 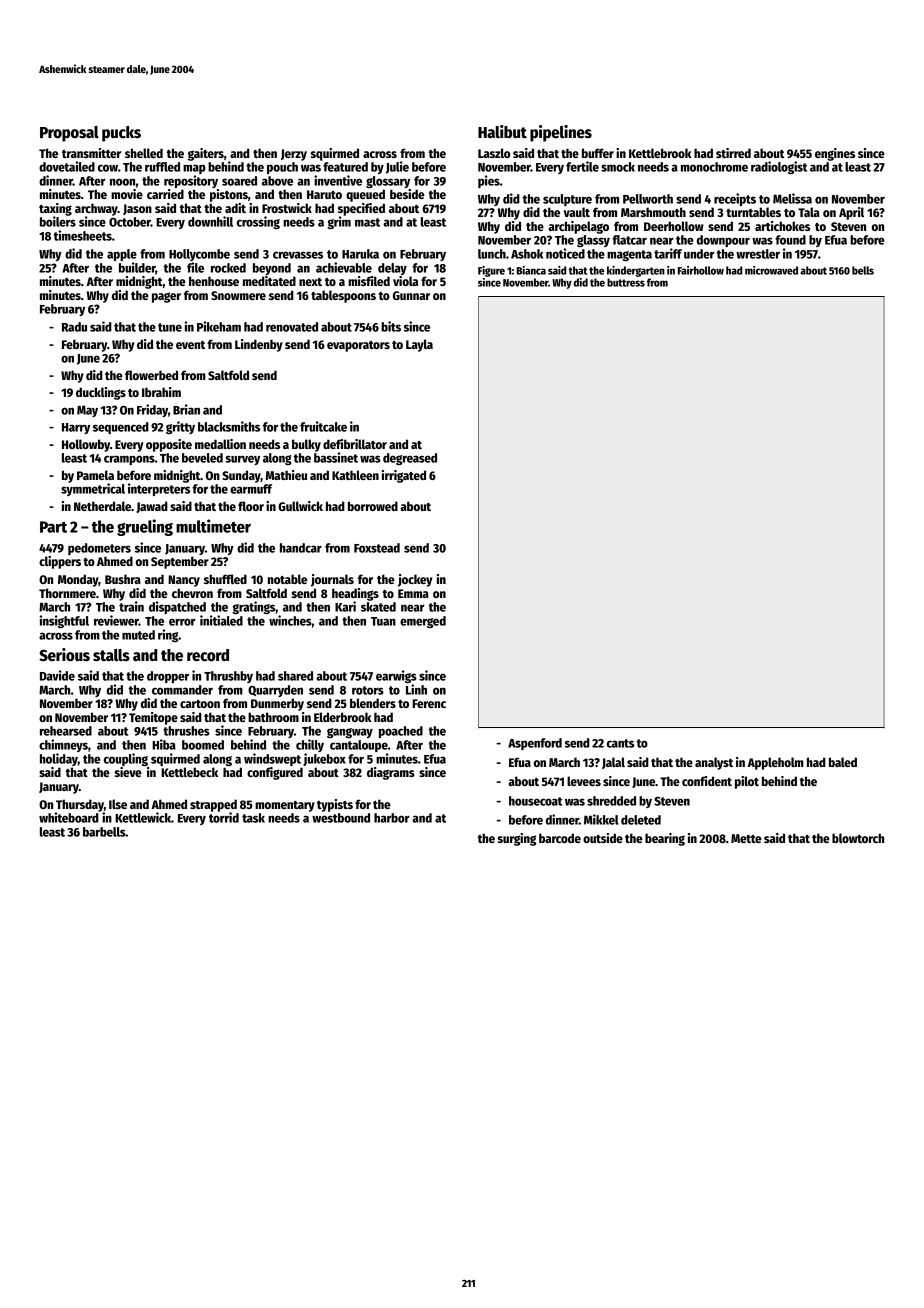 I want to click on rocked, so click(x=228, y=268).
